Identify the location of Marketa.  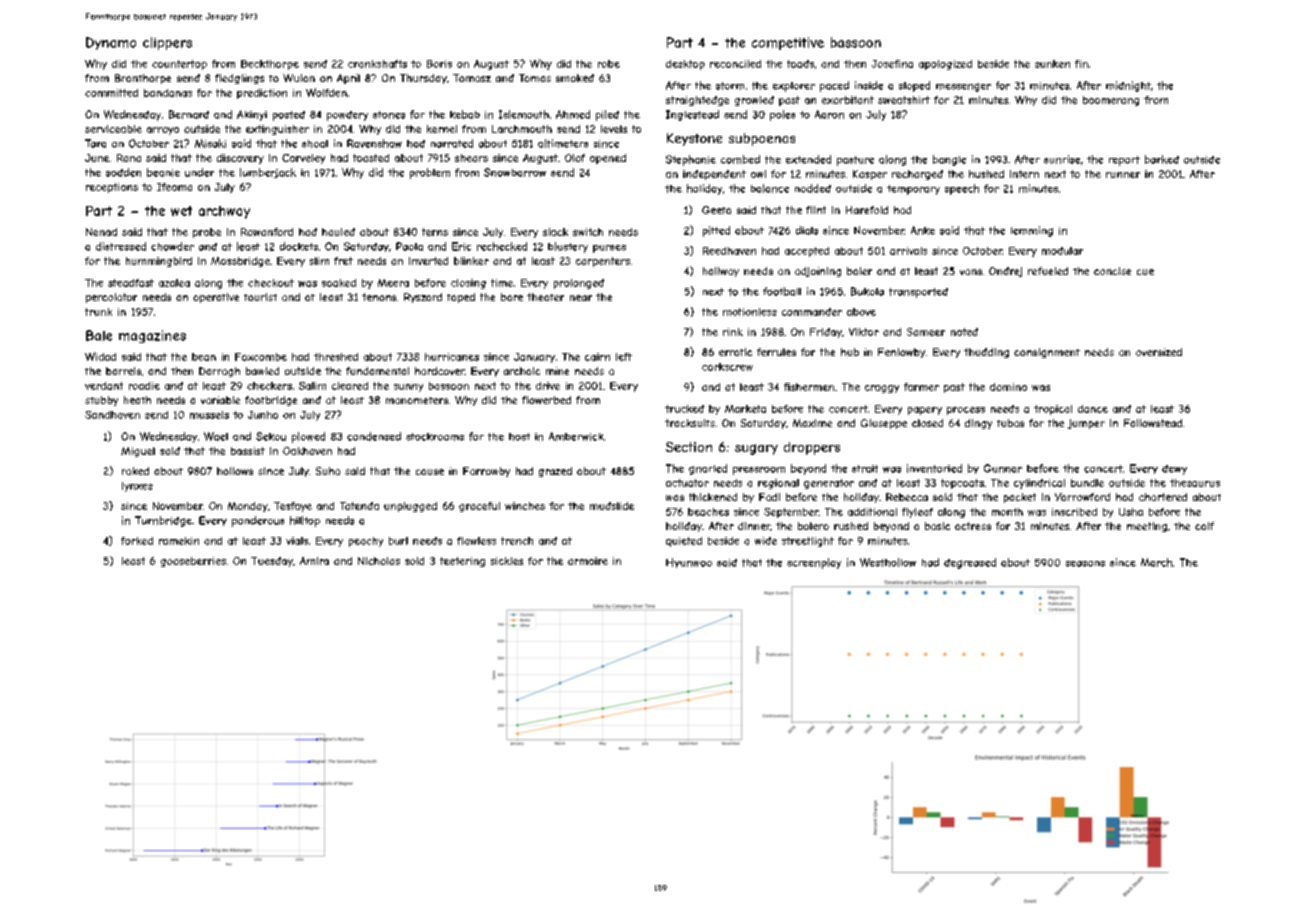
(745, 409).
